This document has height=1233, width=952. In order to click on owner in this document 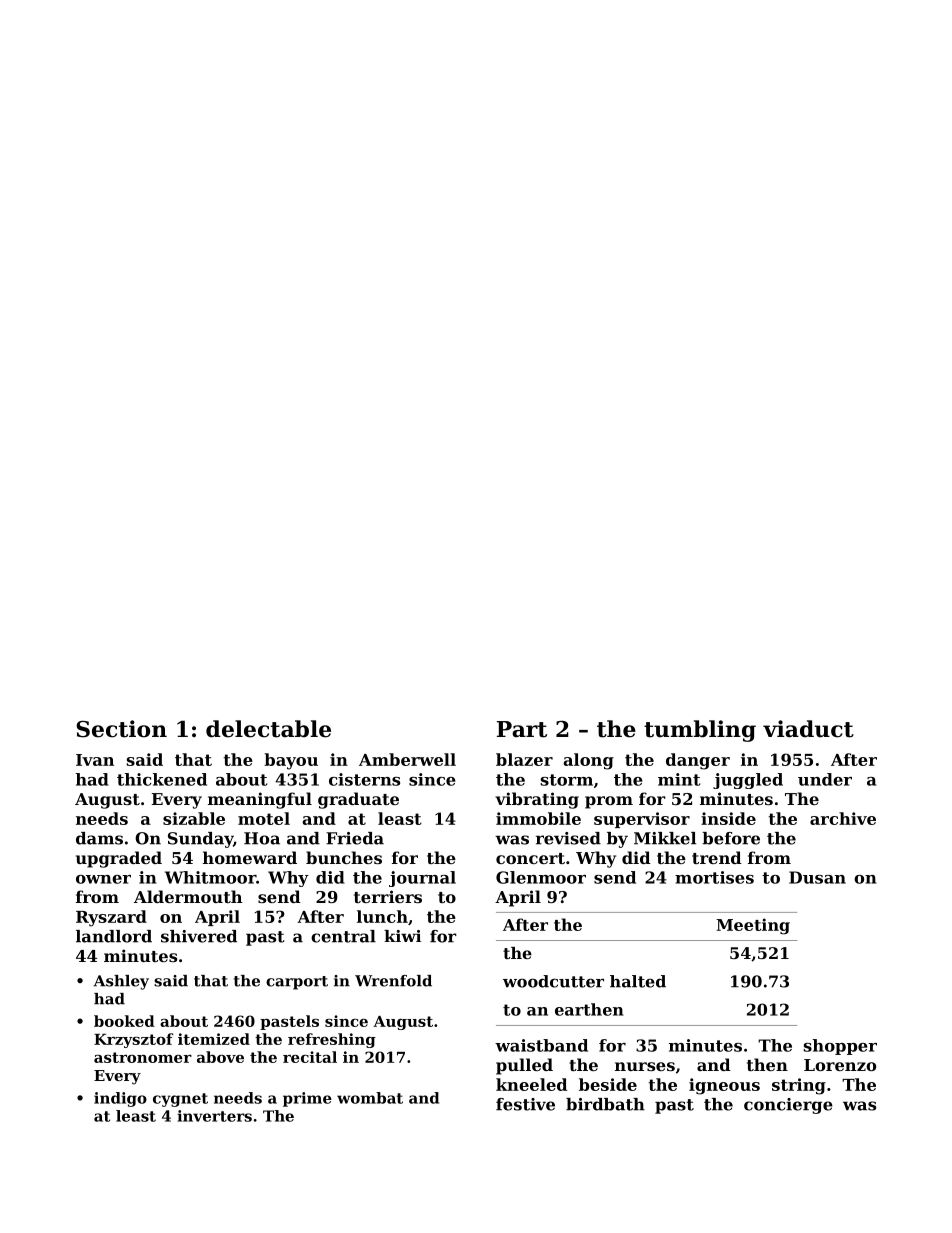, I will do `click(103, 879)`.
